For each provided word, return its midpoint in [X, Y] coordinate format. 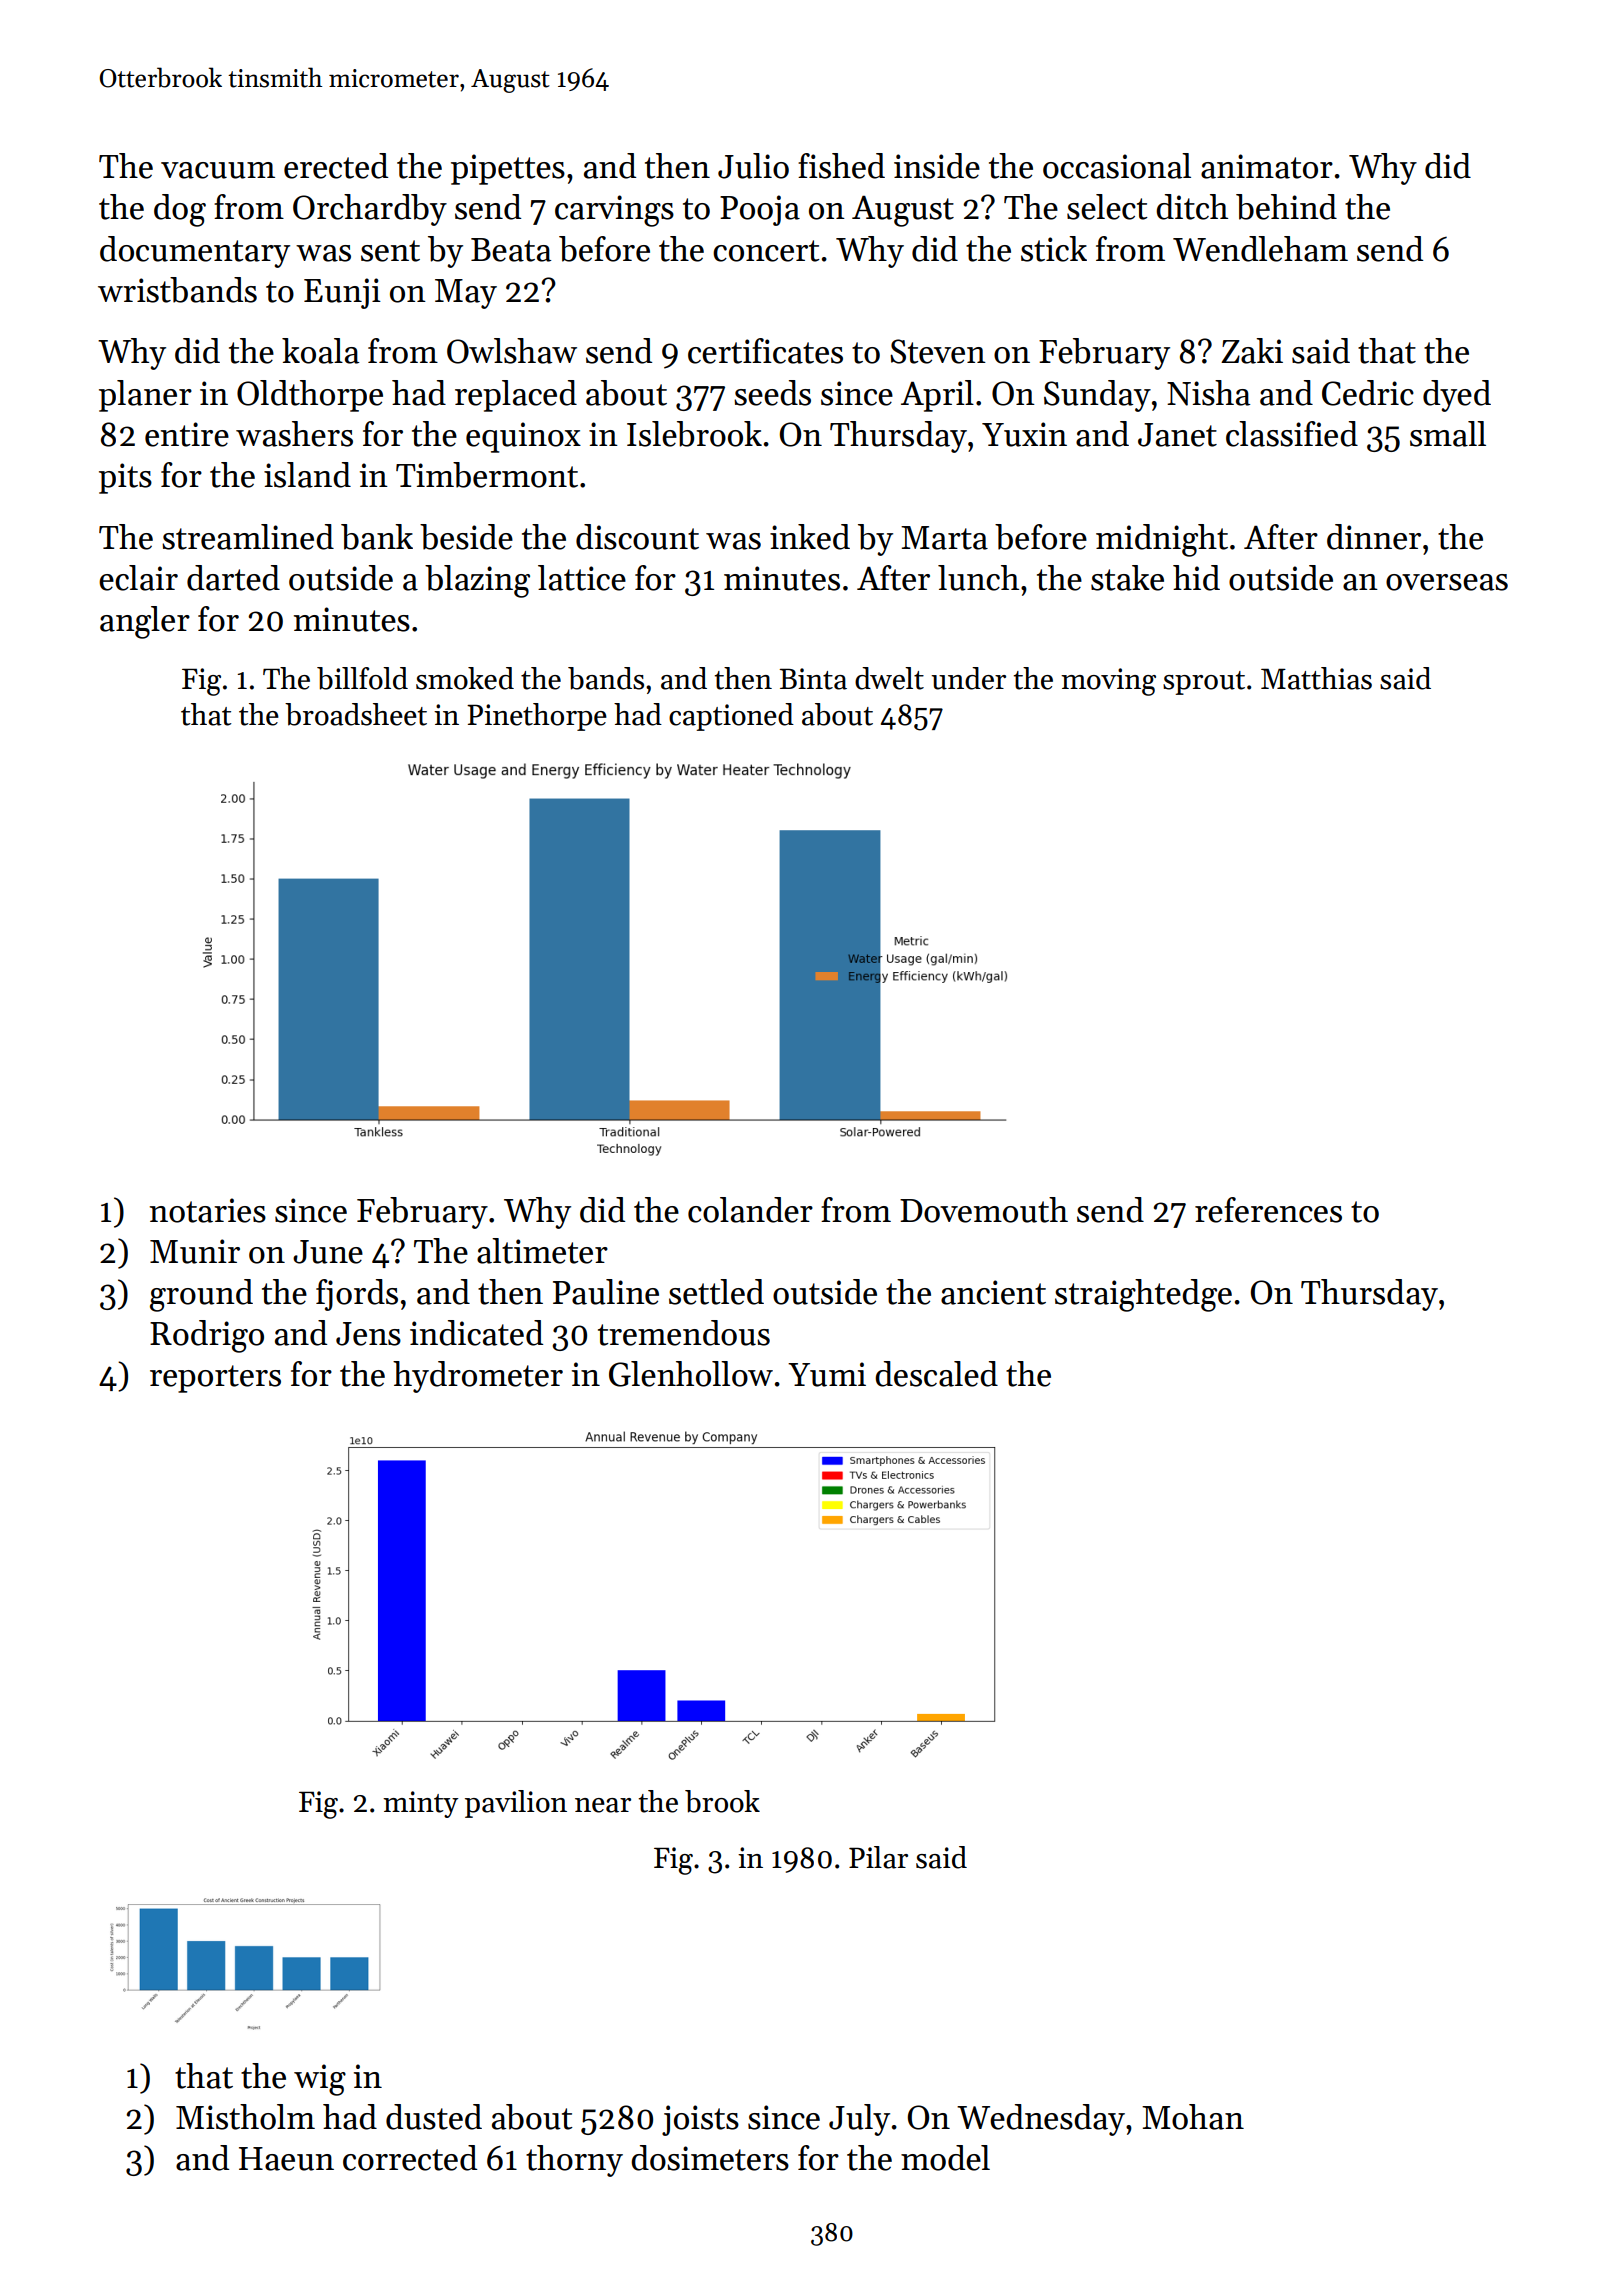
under [968, 678]
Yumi [827, 1374]
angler [145, 622]
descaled [936, 1374]
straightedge [1143, 1295]
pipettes [508, 169]
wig [320, 2080]
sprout [1204, 683]
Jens [368, 1334]
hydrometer [478, 1377]
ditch [1192, 207]
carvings [614, 211]
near [603, 1805]
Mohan [1193, 2117]
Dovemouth [984, 1210]
